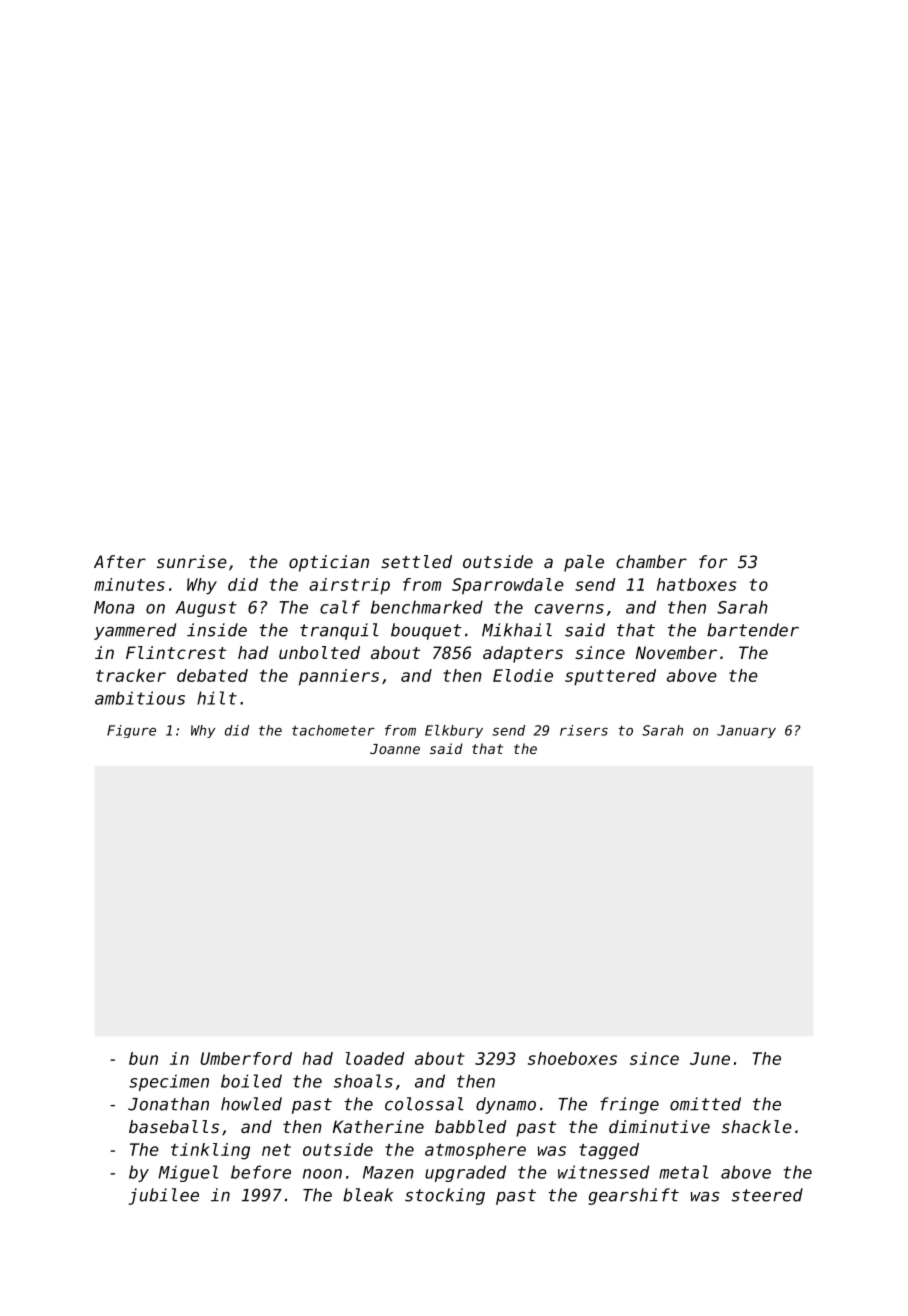 The height and width of the screenshot is (1316, 908). I want to click on After, so click(120, 561).
